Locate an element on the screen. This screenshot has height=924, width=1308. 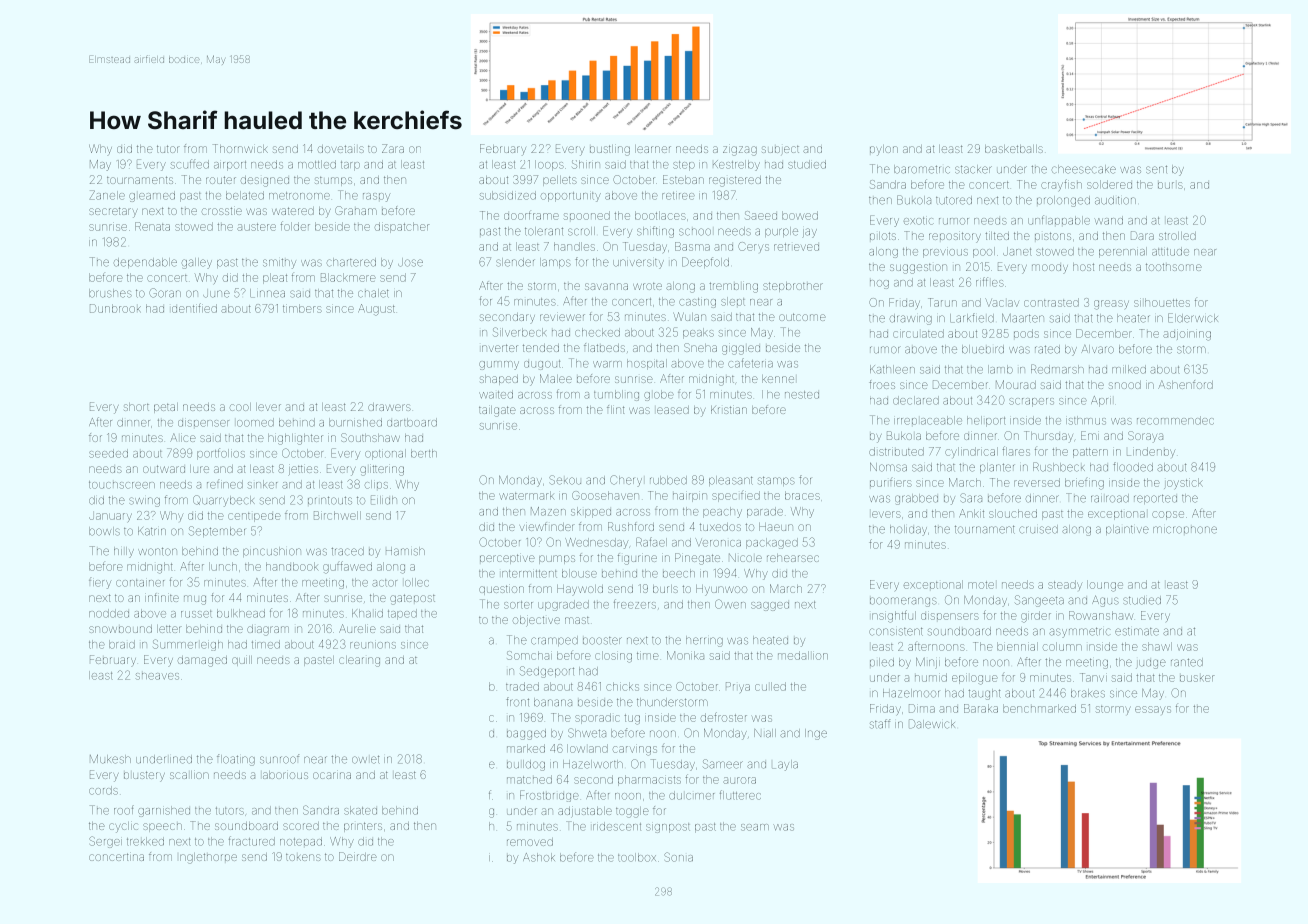
Zara is located at coordinates (393, 148).
